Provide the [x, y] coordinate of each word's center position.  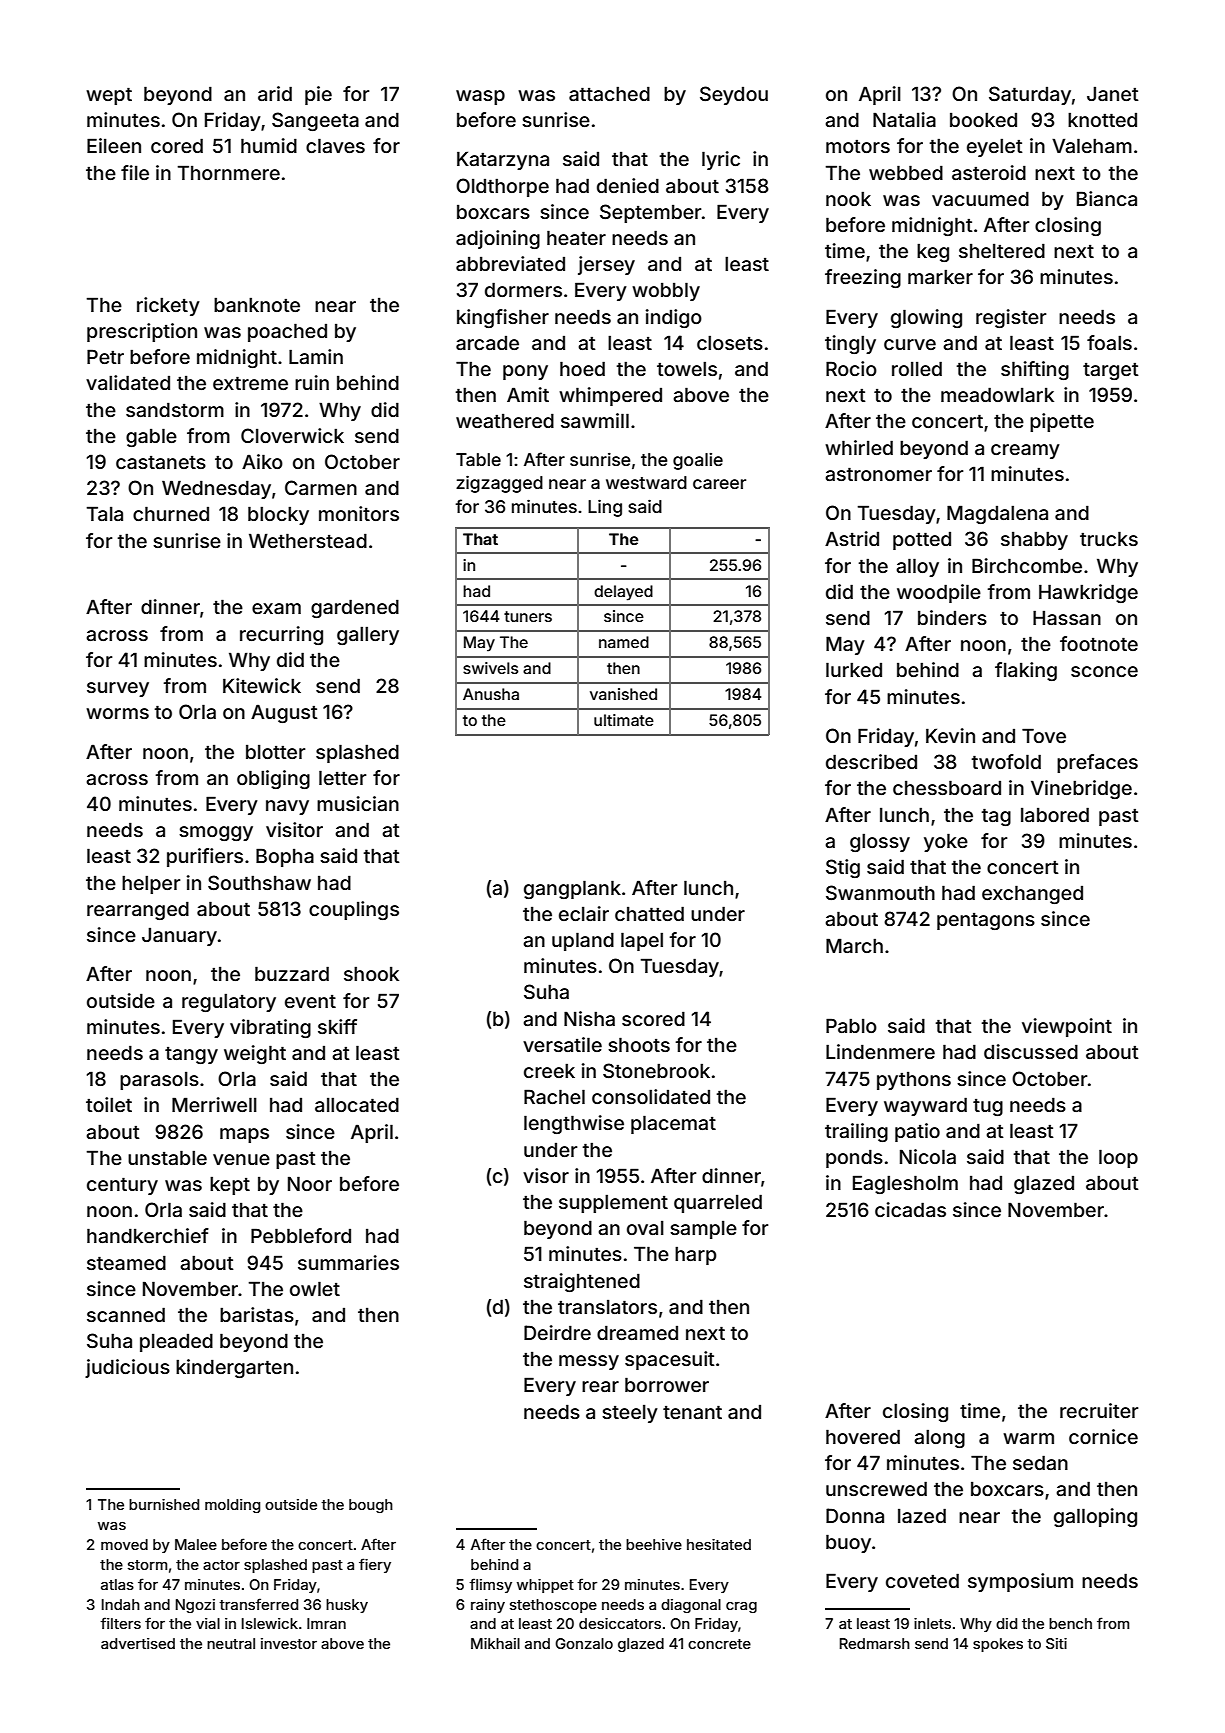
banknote [257, 304]
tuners [528, 616]
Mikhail [495, 1643]
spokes [998, 1645]
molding [232, 1506]
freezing [863, 278]
